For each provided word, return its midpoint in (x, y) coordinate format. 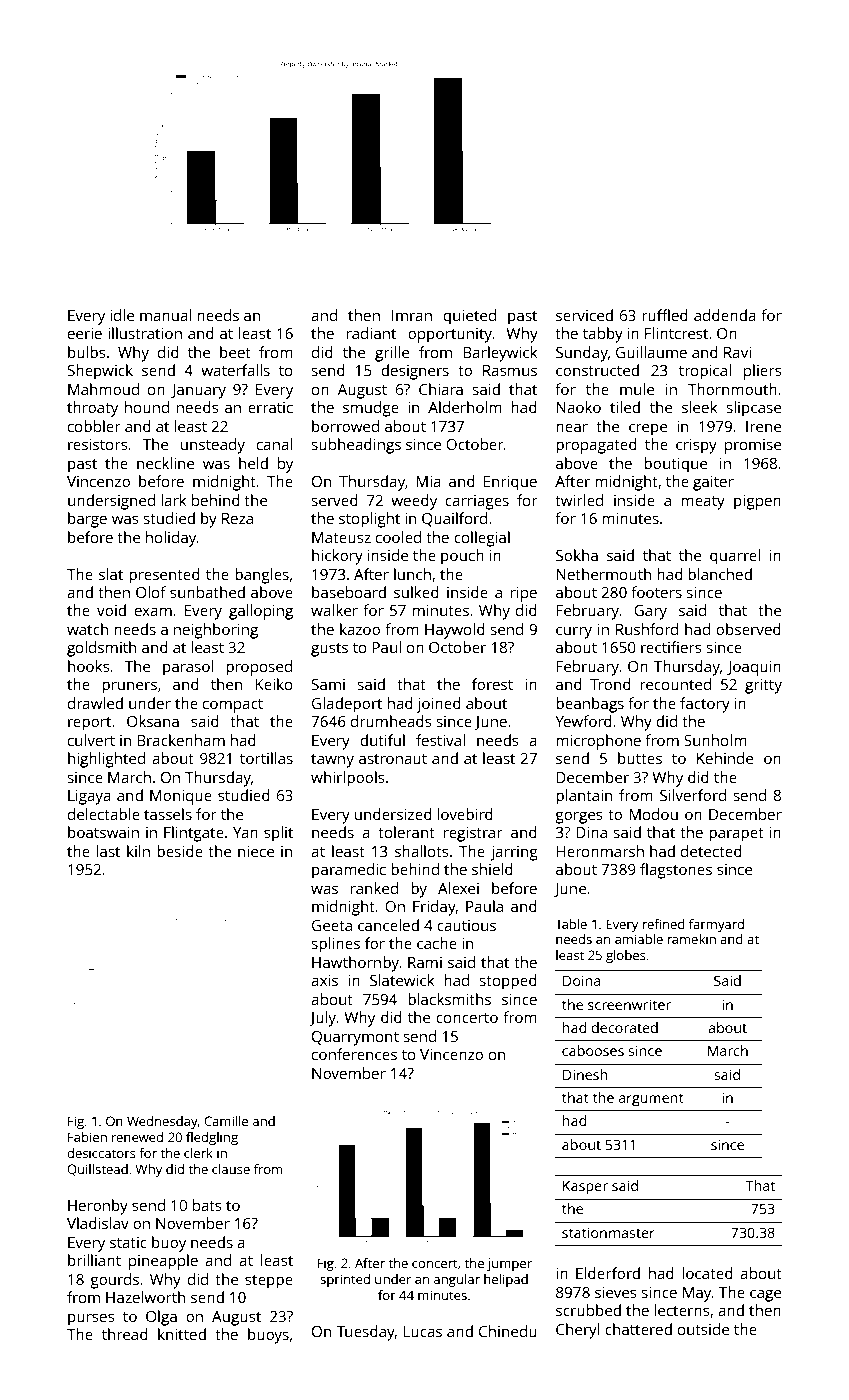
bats (207, 1205)
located (707, 1273)
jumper (509, 1264)
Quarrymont (355, 1038)
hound (147, 407)
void (111, 610)
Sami (328, 684)
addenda (725, 315)
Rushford (647, 629)
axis (324, 980)
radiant (371, 333)
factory (705, 705)
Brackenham (181, 740)
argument (651, 1100)
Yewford (583, 721)
